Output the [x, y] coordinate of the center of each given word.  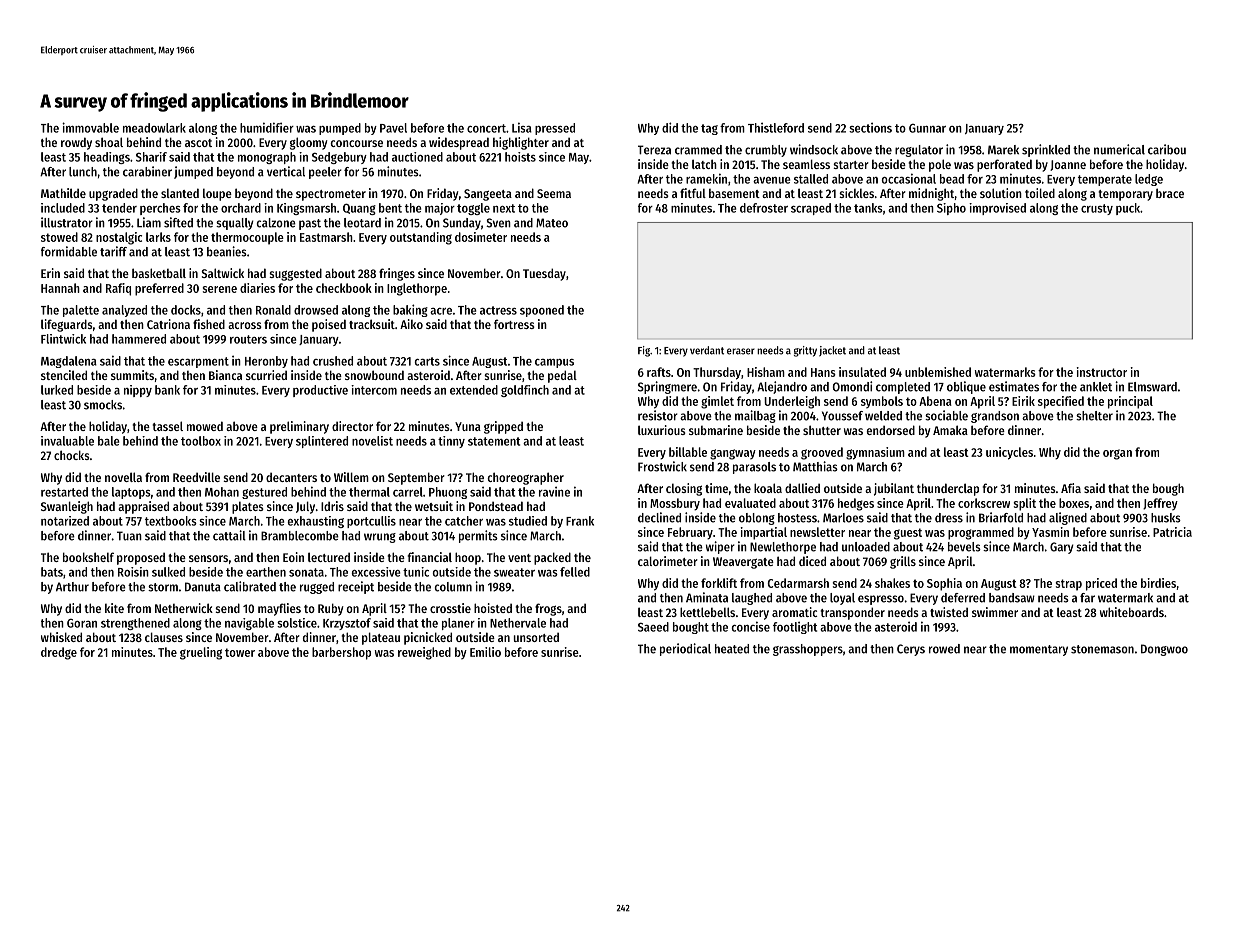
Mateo [552, 223]
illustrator [67, 222]
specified [1061, 402]
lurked [57, 390]
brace [1170, 193]
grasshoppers [808, 650]
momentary [1039, 650]
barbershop [341, 653]
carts [427, 361]
